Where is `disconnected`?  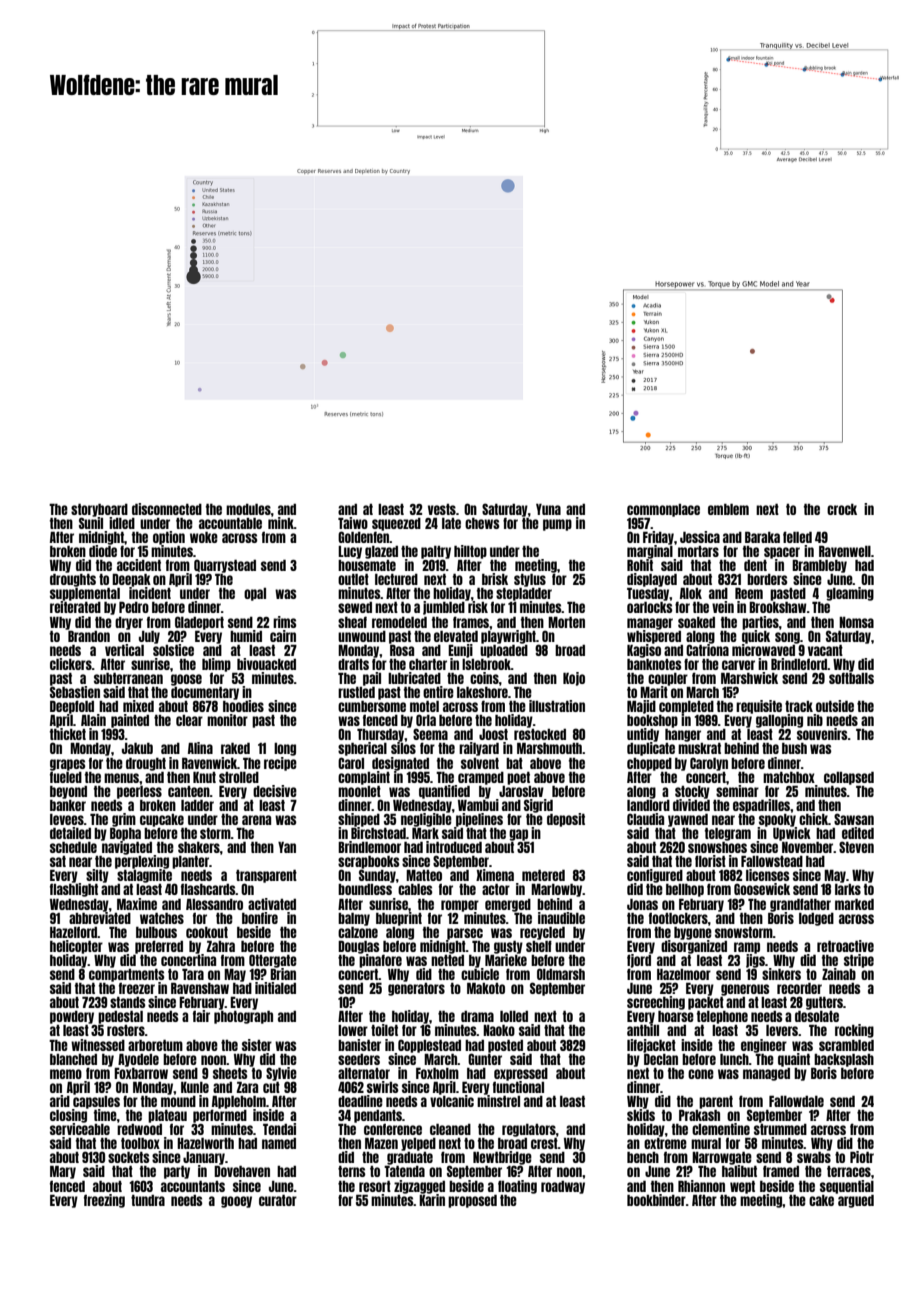 disconnected is located at coordinates (167, 509).
